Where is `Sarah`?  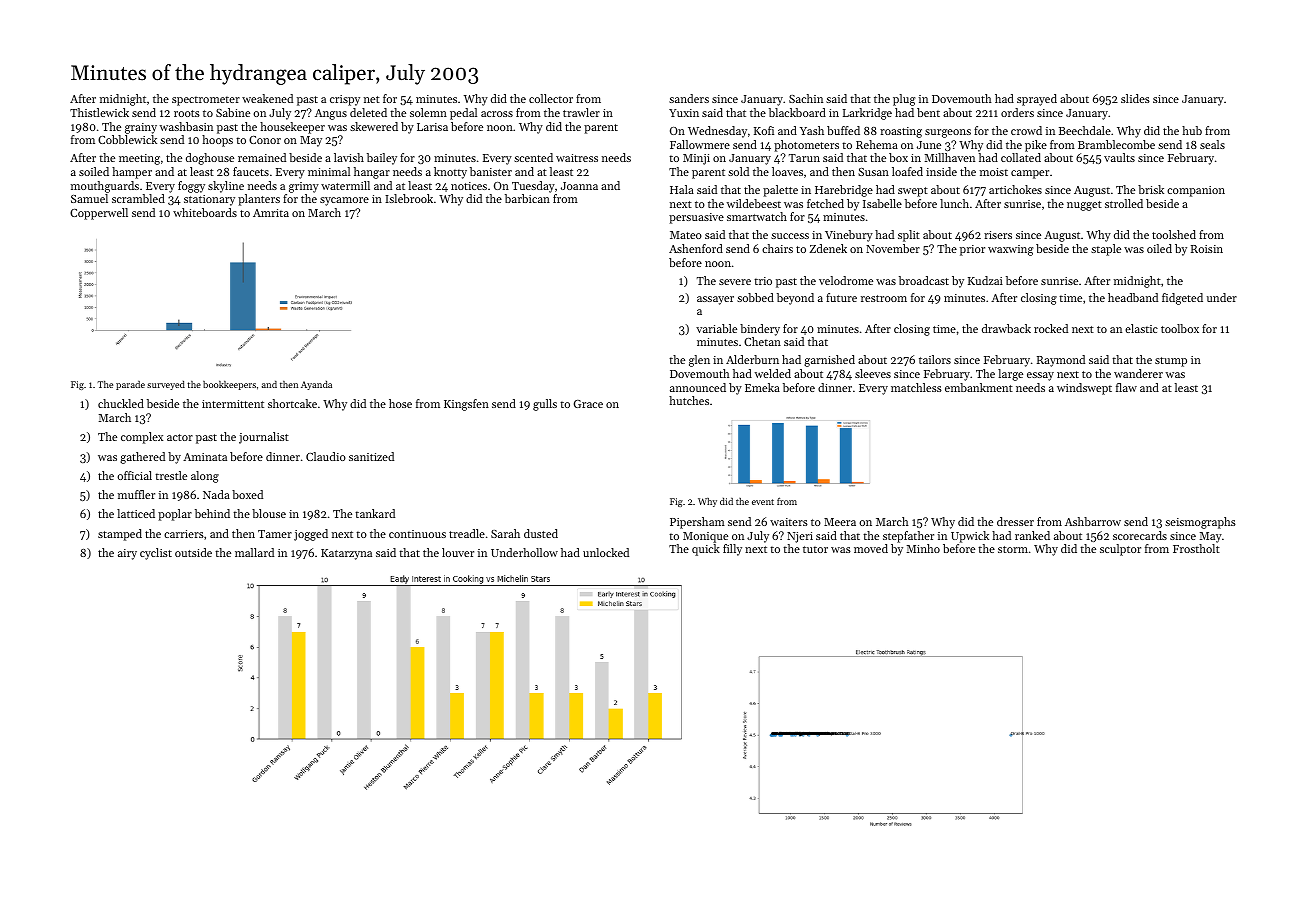
Sarah is located at coordinates (505, 533).
